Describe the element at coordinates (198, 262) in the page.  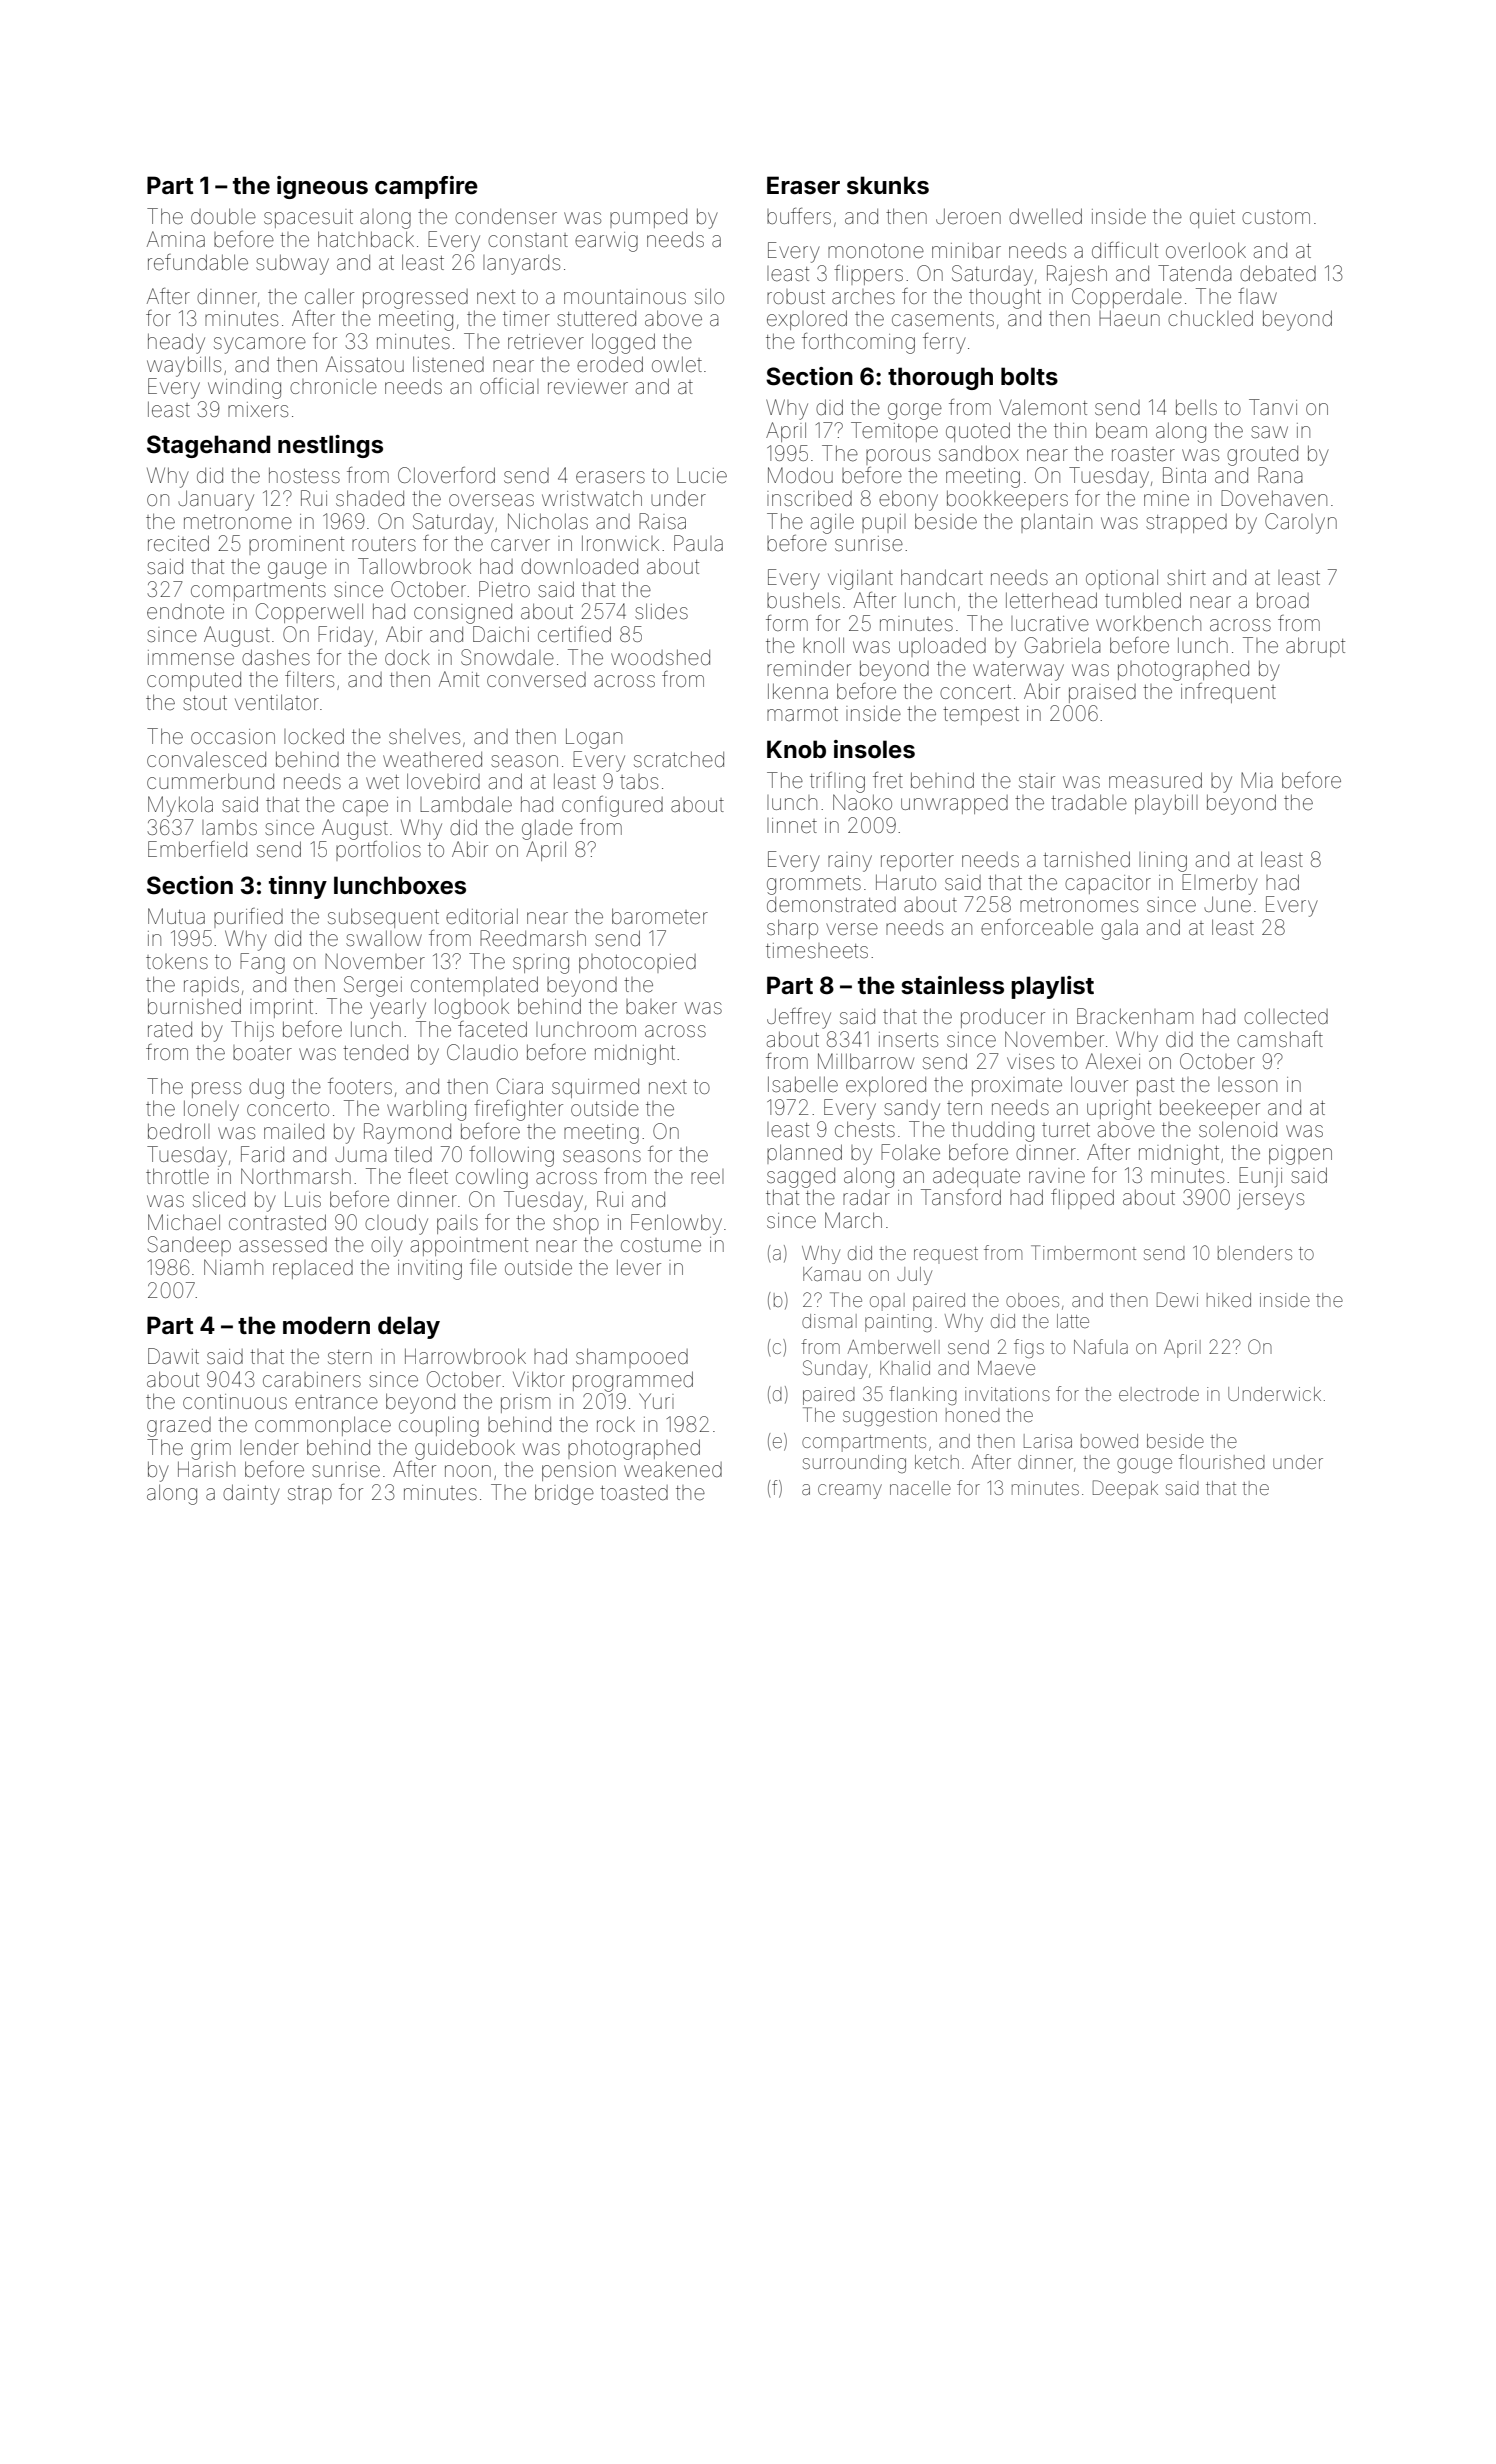
I see `refundable` at that location.
